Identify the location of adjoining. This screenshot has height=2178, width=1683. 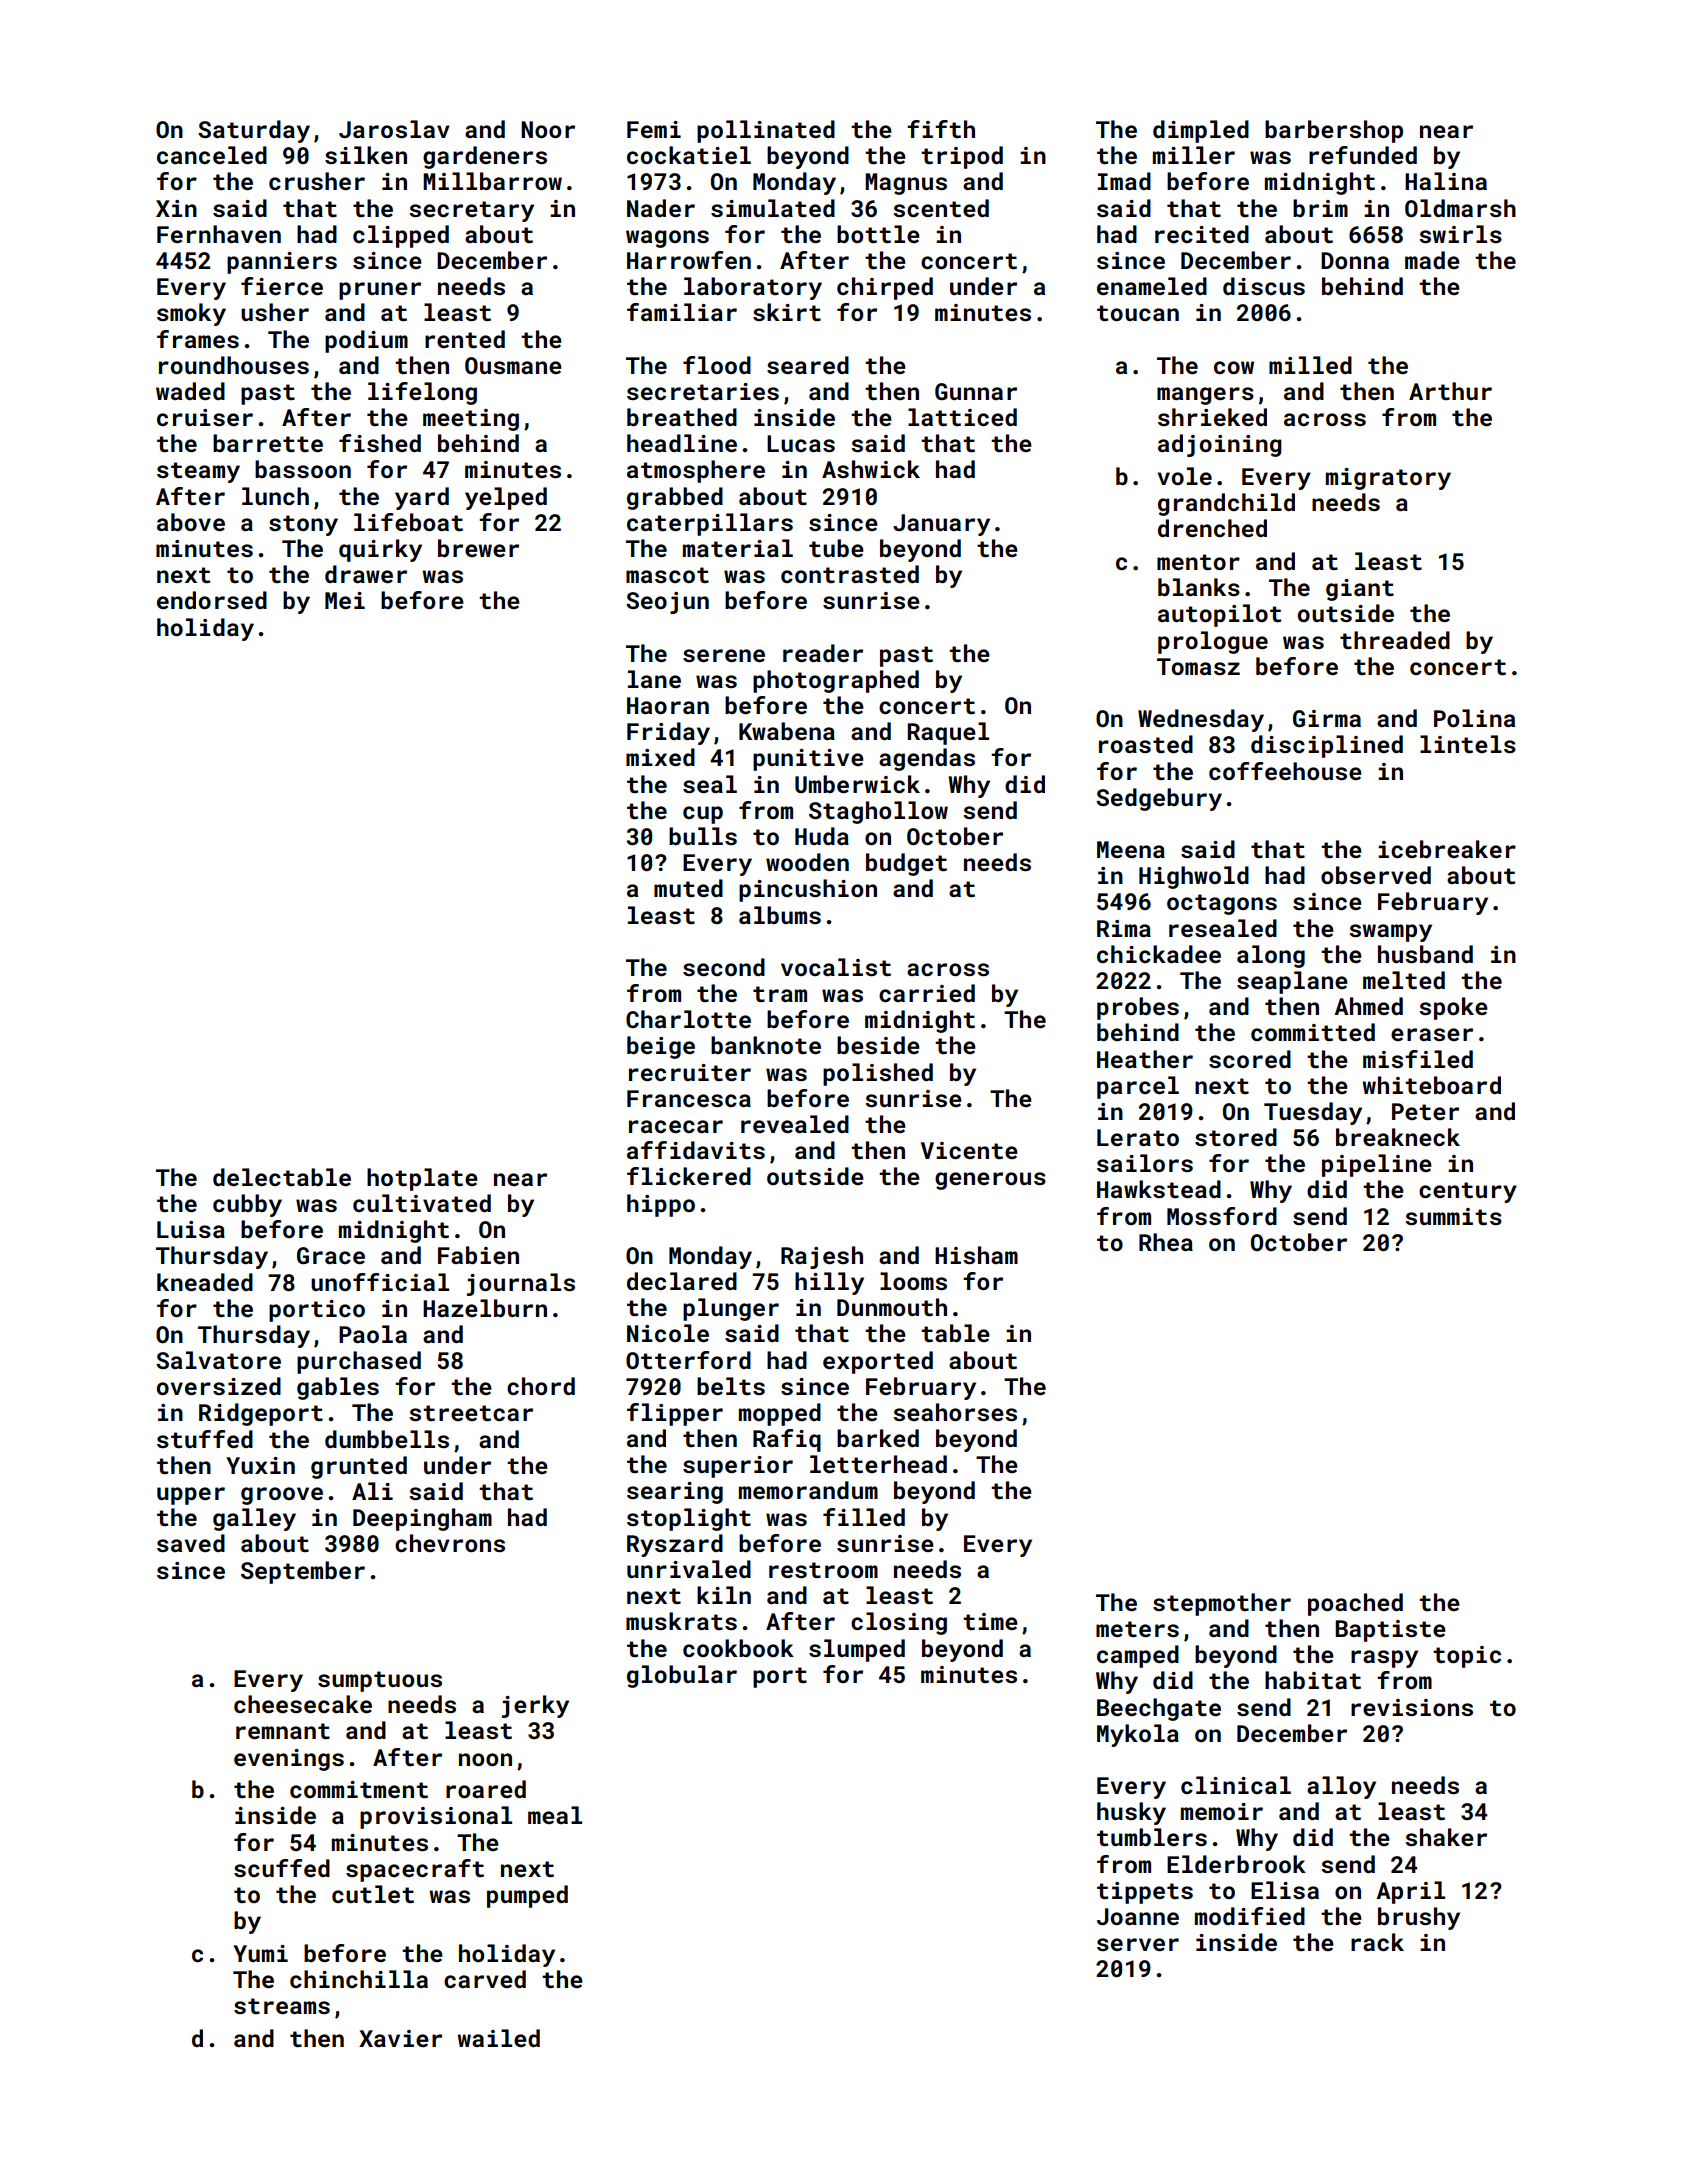
(1220, 445).
